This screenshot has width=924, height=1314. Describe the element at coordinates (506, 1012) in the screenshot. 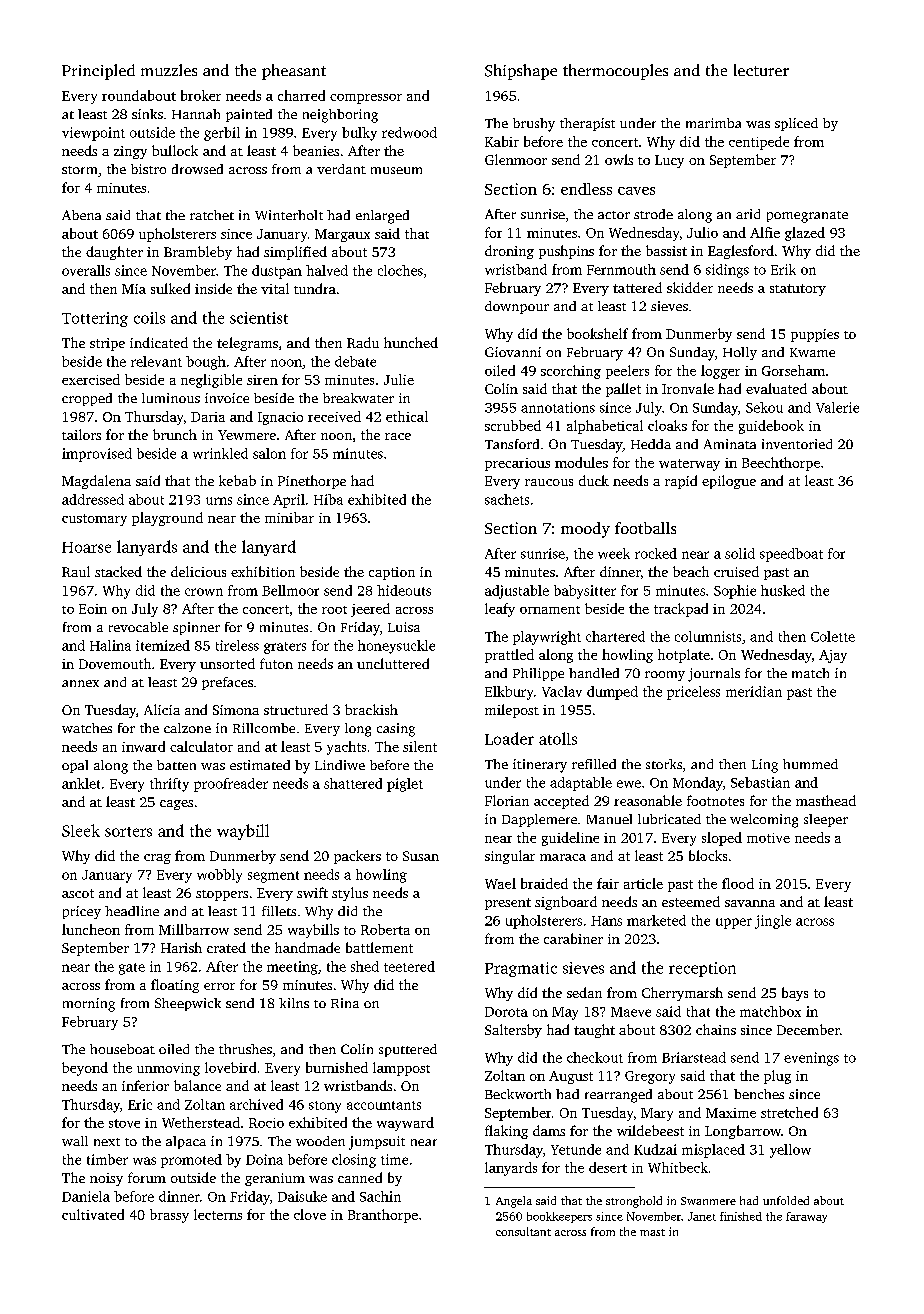

I see `Dorota` at that location.
